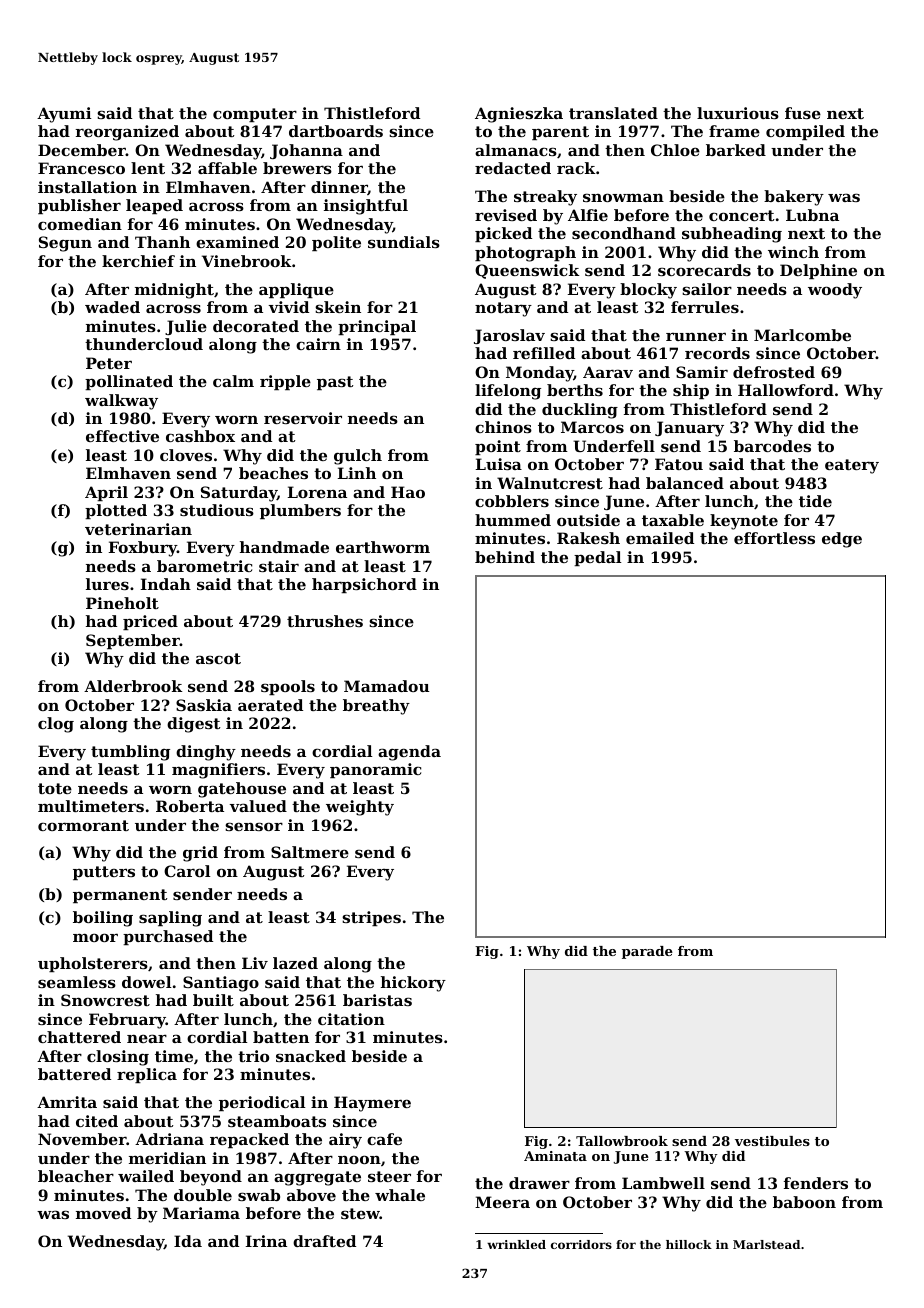 The image size is (924, 1308). What do you see at coordinates (255, 115) in the screenshot?
I see `computer` at bounding box center [255, 115].
